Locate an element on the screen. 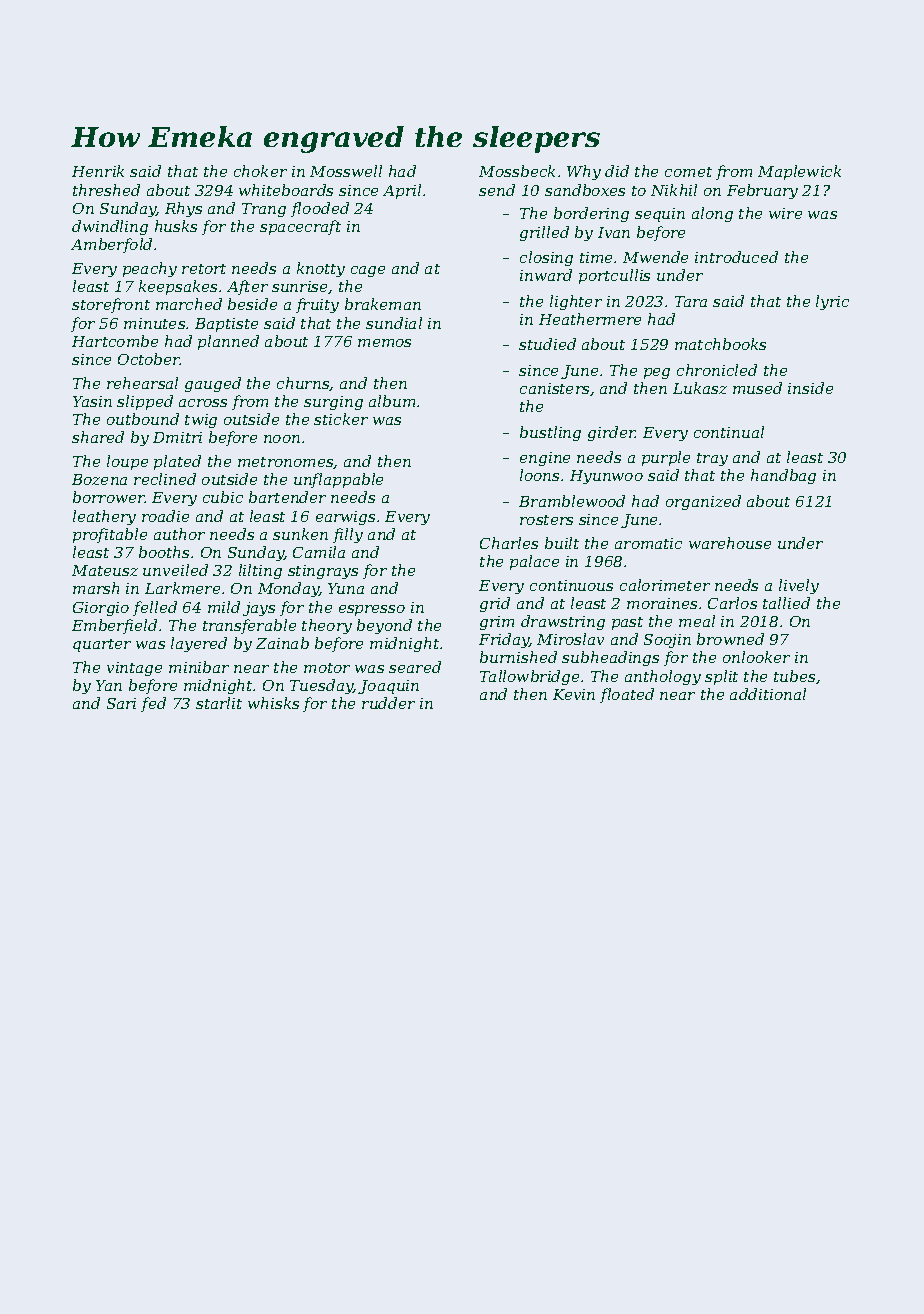 The image size is (924, 1314). send is located at coordinates (497, 190).
